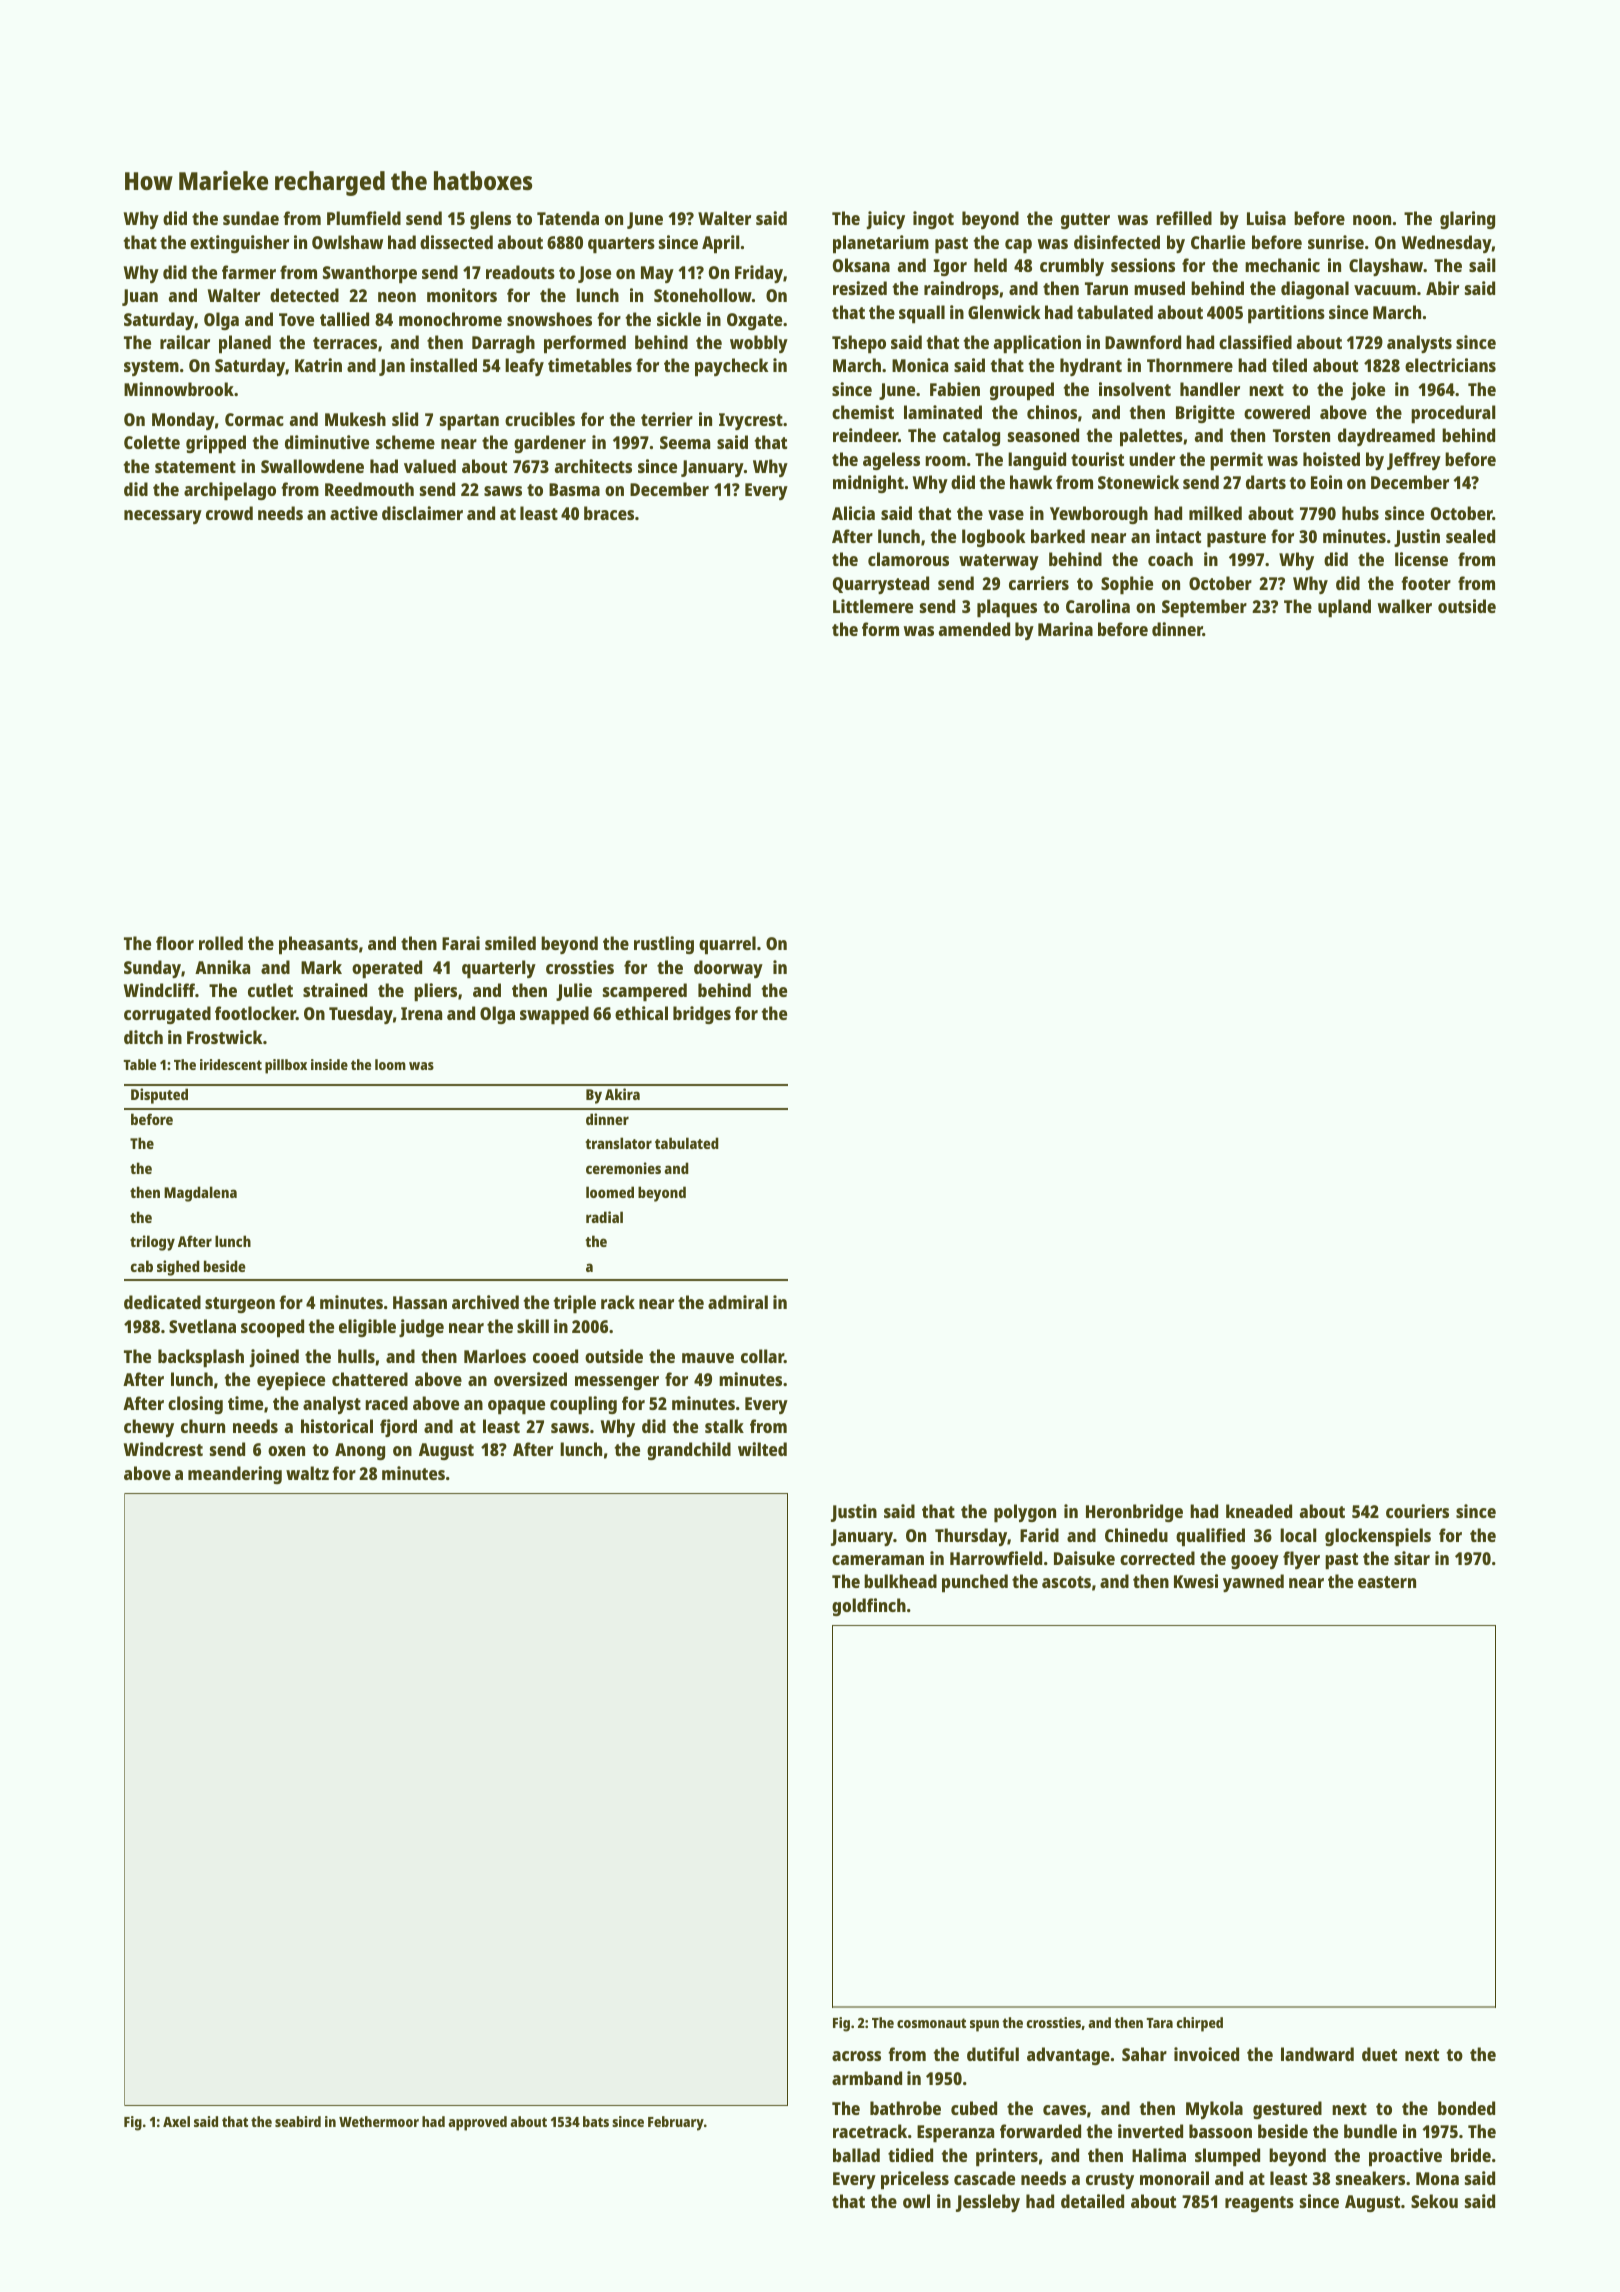 Image resolution: width=1620 pixels, height=2292 pixels. Describe the element at coordinates (318, 365) in the screenshot. I see `Katrin` at that location.
